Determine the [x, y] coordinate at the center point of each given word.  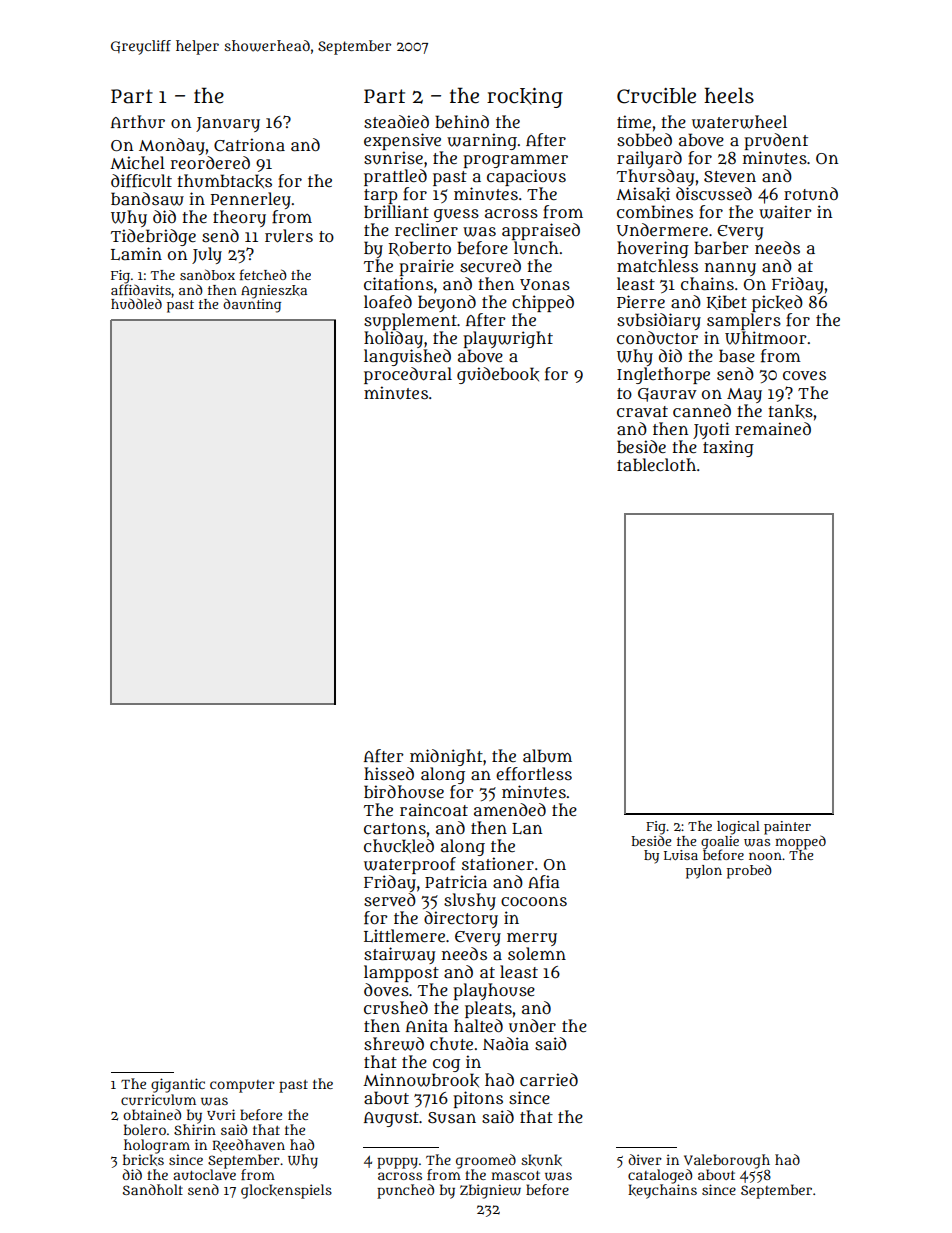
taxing [728, 448]
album [547, 756]
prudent [776, 141]
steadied [396, 121]
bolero [145, 1129]
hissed [389, 773]
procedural [408, 375]
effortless [534, 774]
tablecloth [656, 464]
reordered [210, 162]
